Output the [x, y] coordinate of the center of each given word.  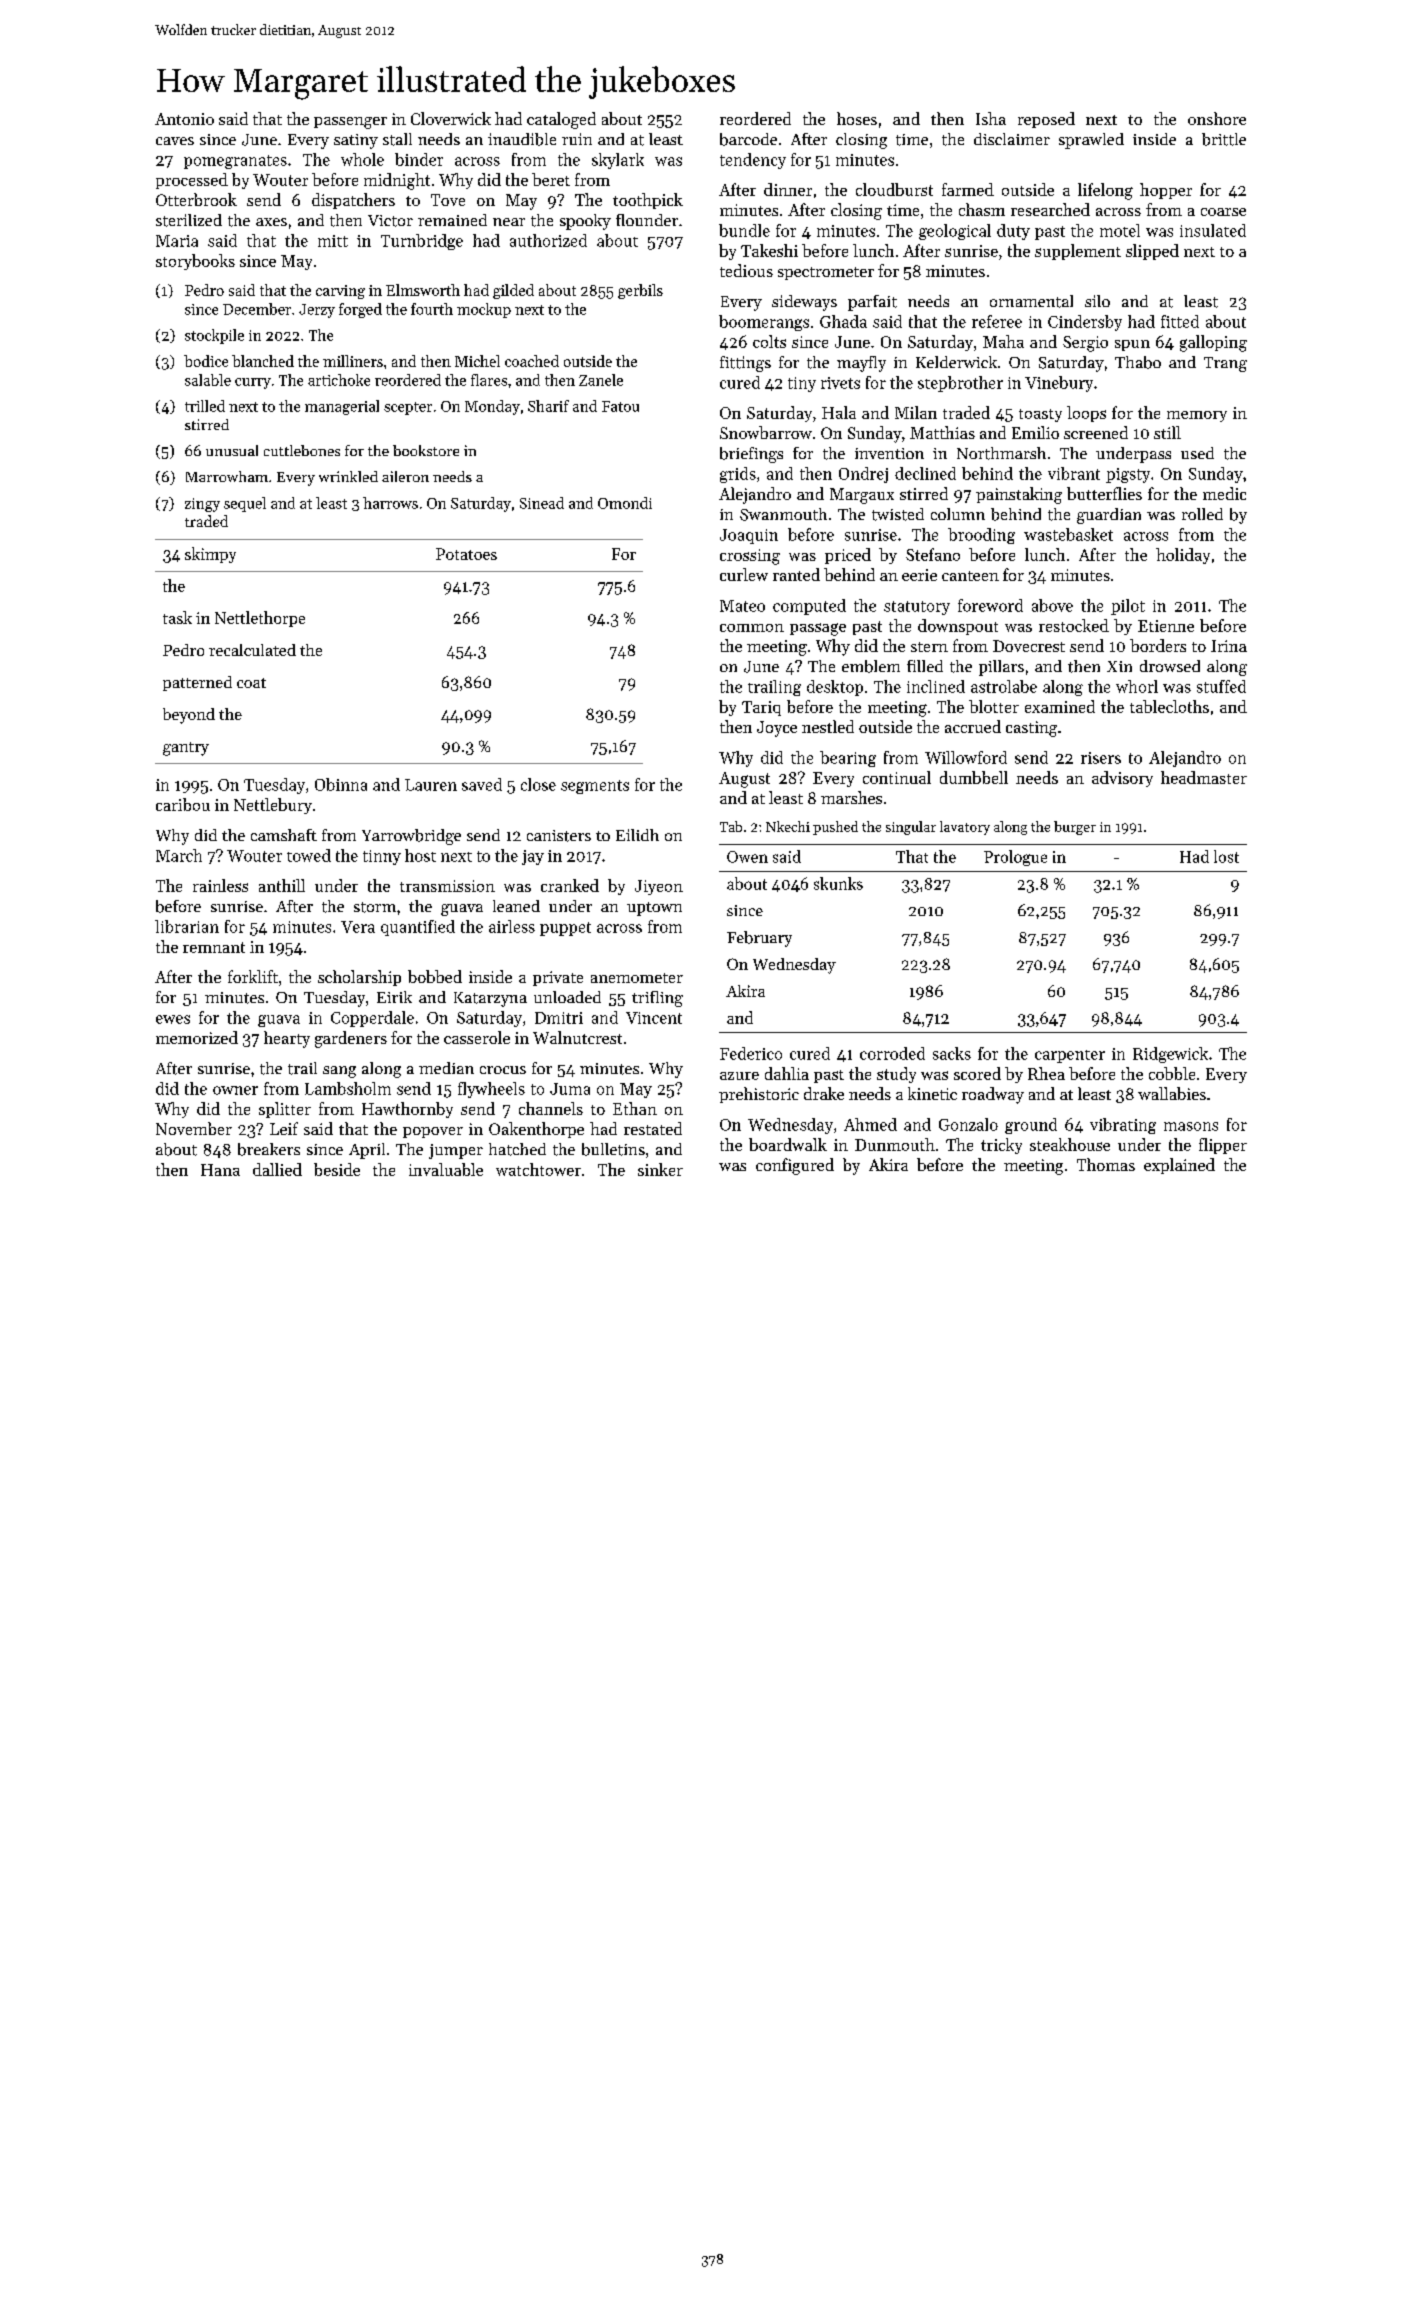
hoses [857, 118]
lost [1226, 856]
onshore [1217, 118]
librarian [187, 926]
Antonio [184, 119]
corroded [892, 1053]
